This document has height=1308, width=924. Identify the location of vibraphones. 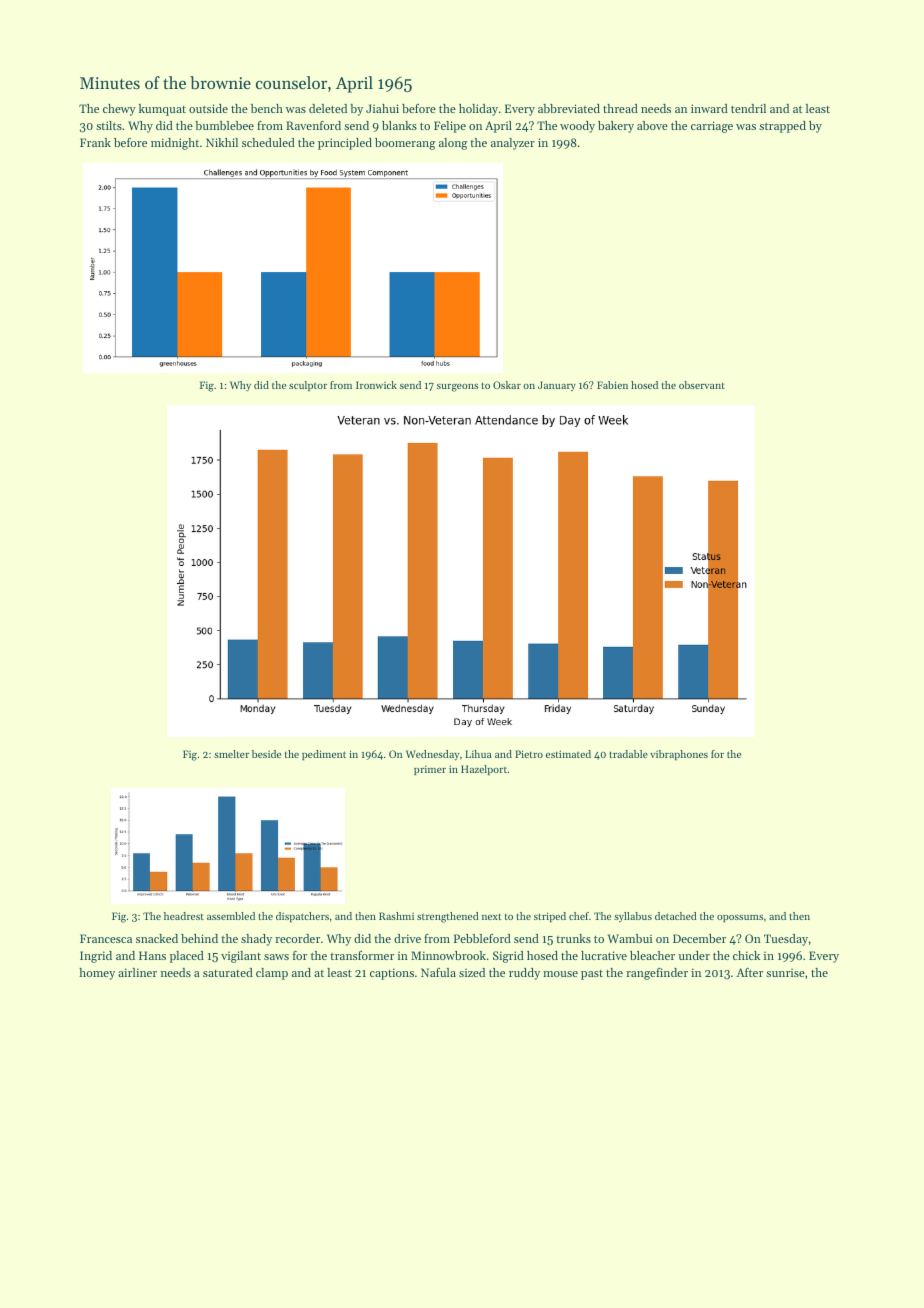
(679, 755).
